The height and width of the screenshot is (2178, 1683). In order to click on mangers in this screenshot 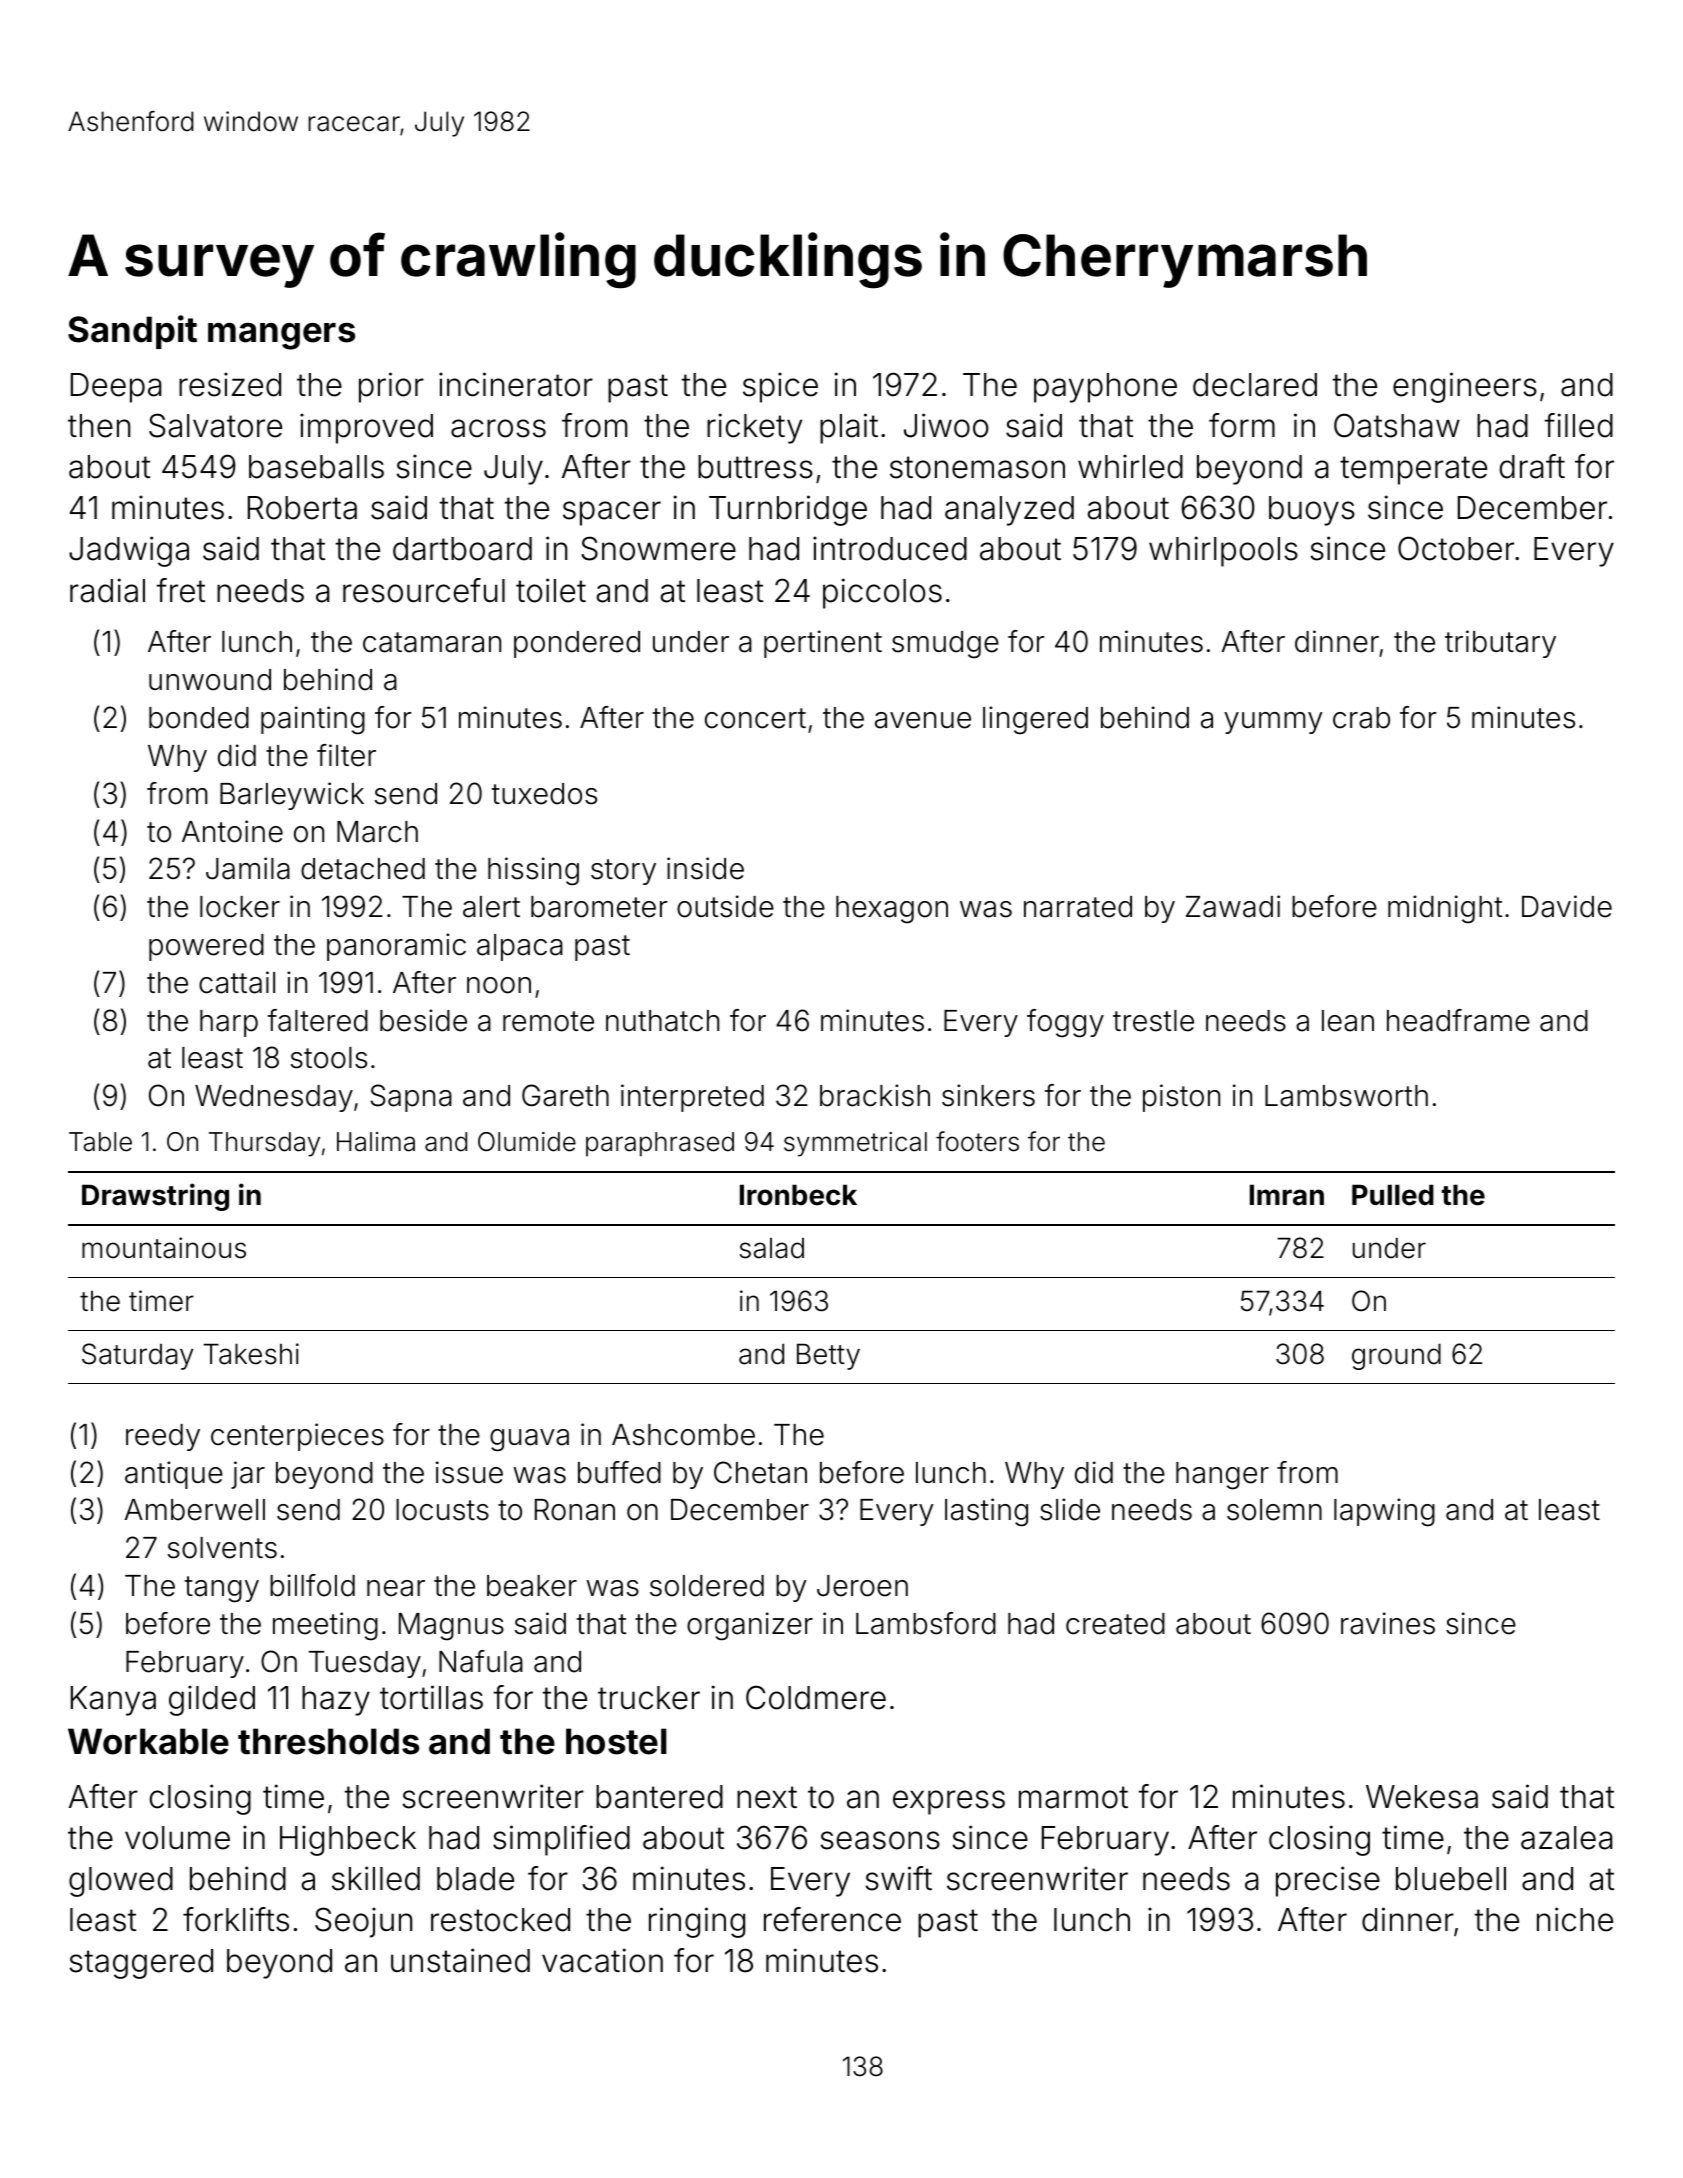, I will do `click(281, 336)`.
